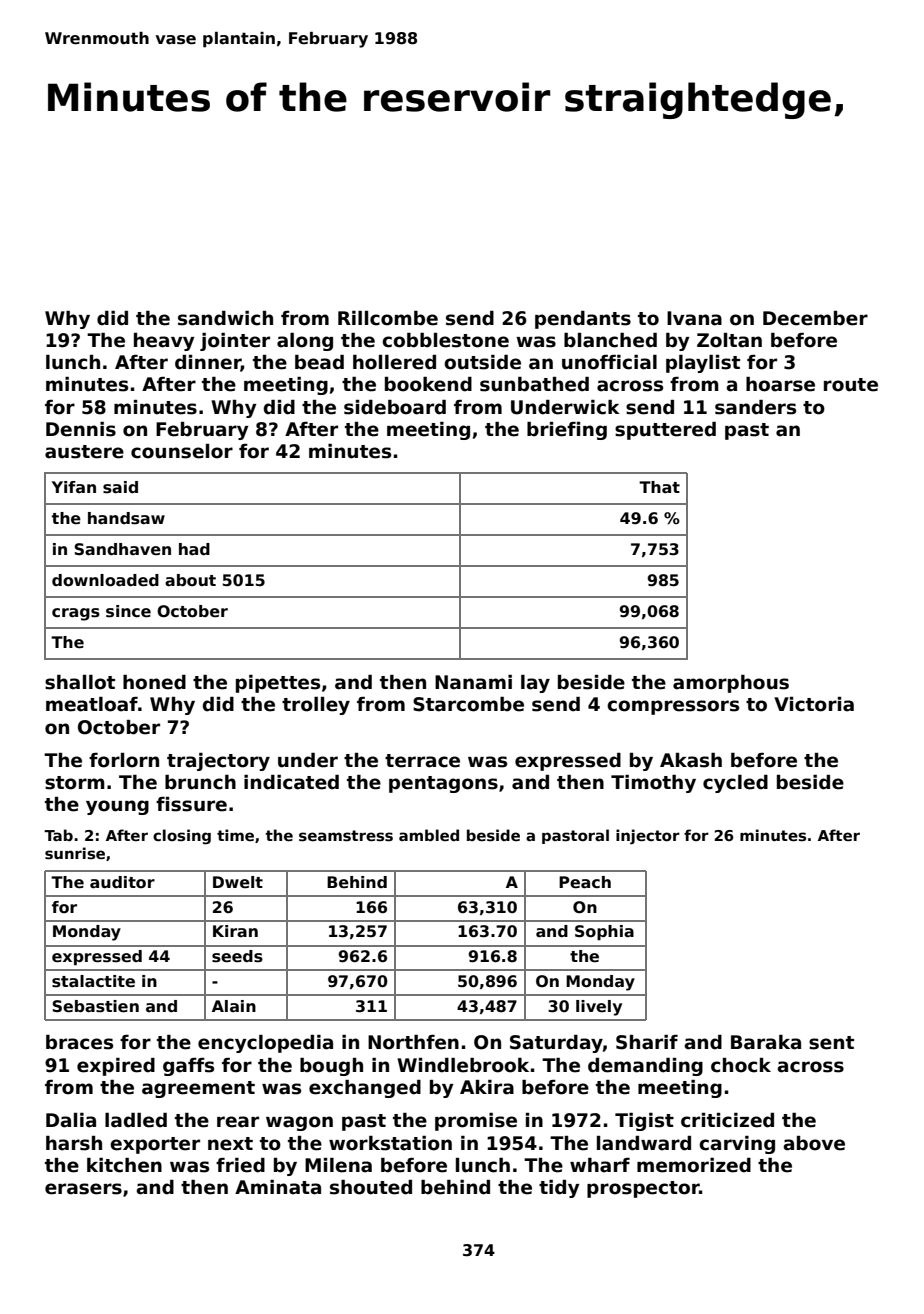  I want to click on Yifan, so click(74, 487).
